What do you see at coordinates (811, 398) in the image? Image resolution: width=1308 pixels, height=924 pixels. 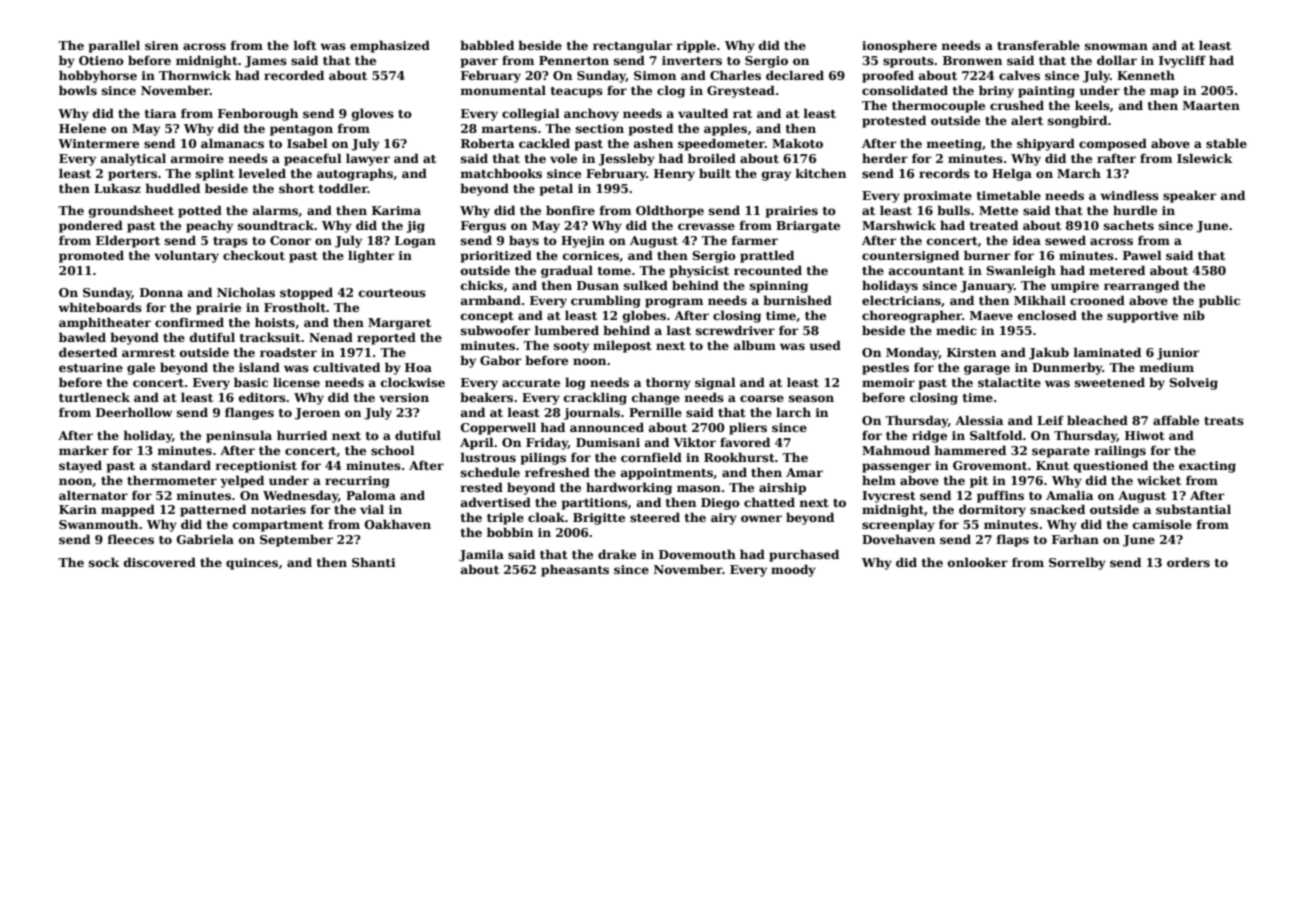 I see `season` at bounding box center [811, 398].
